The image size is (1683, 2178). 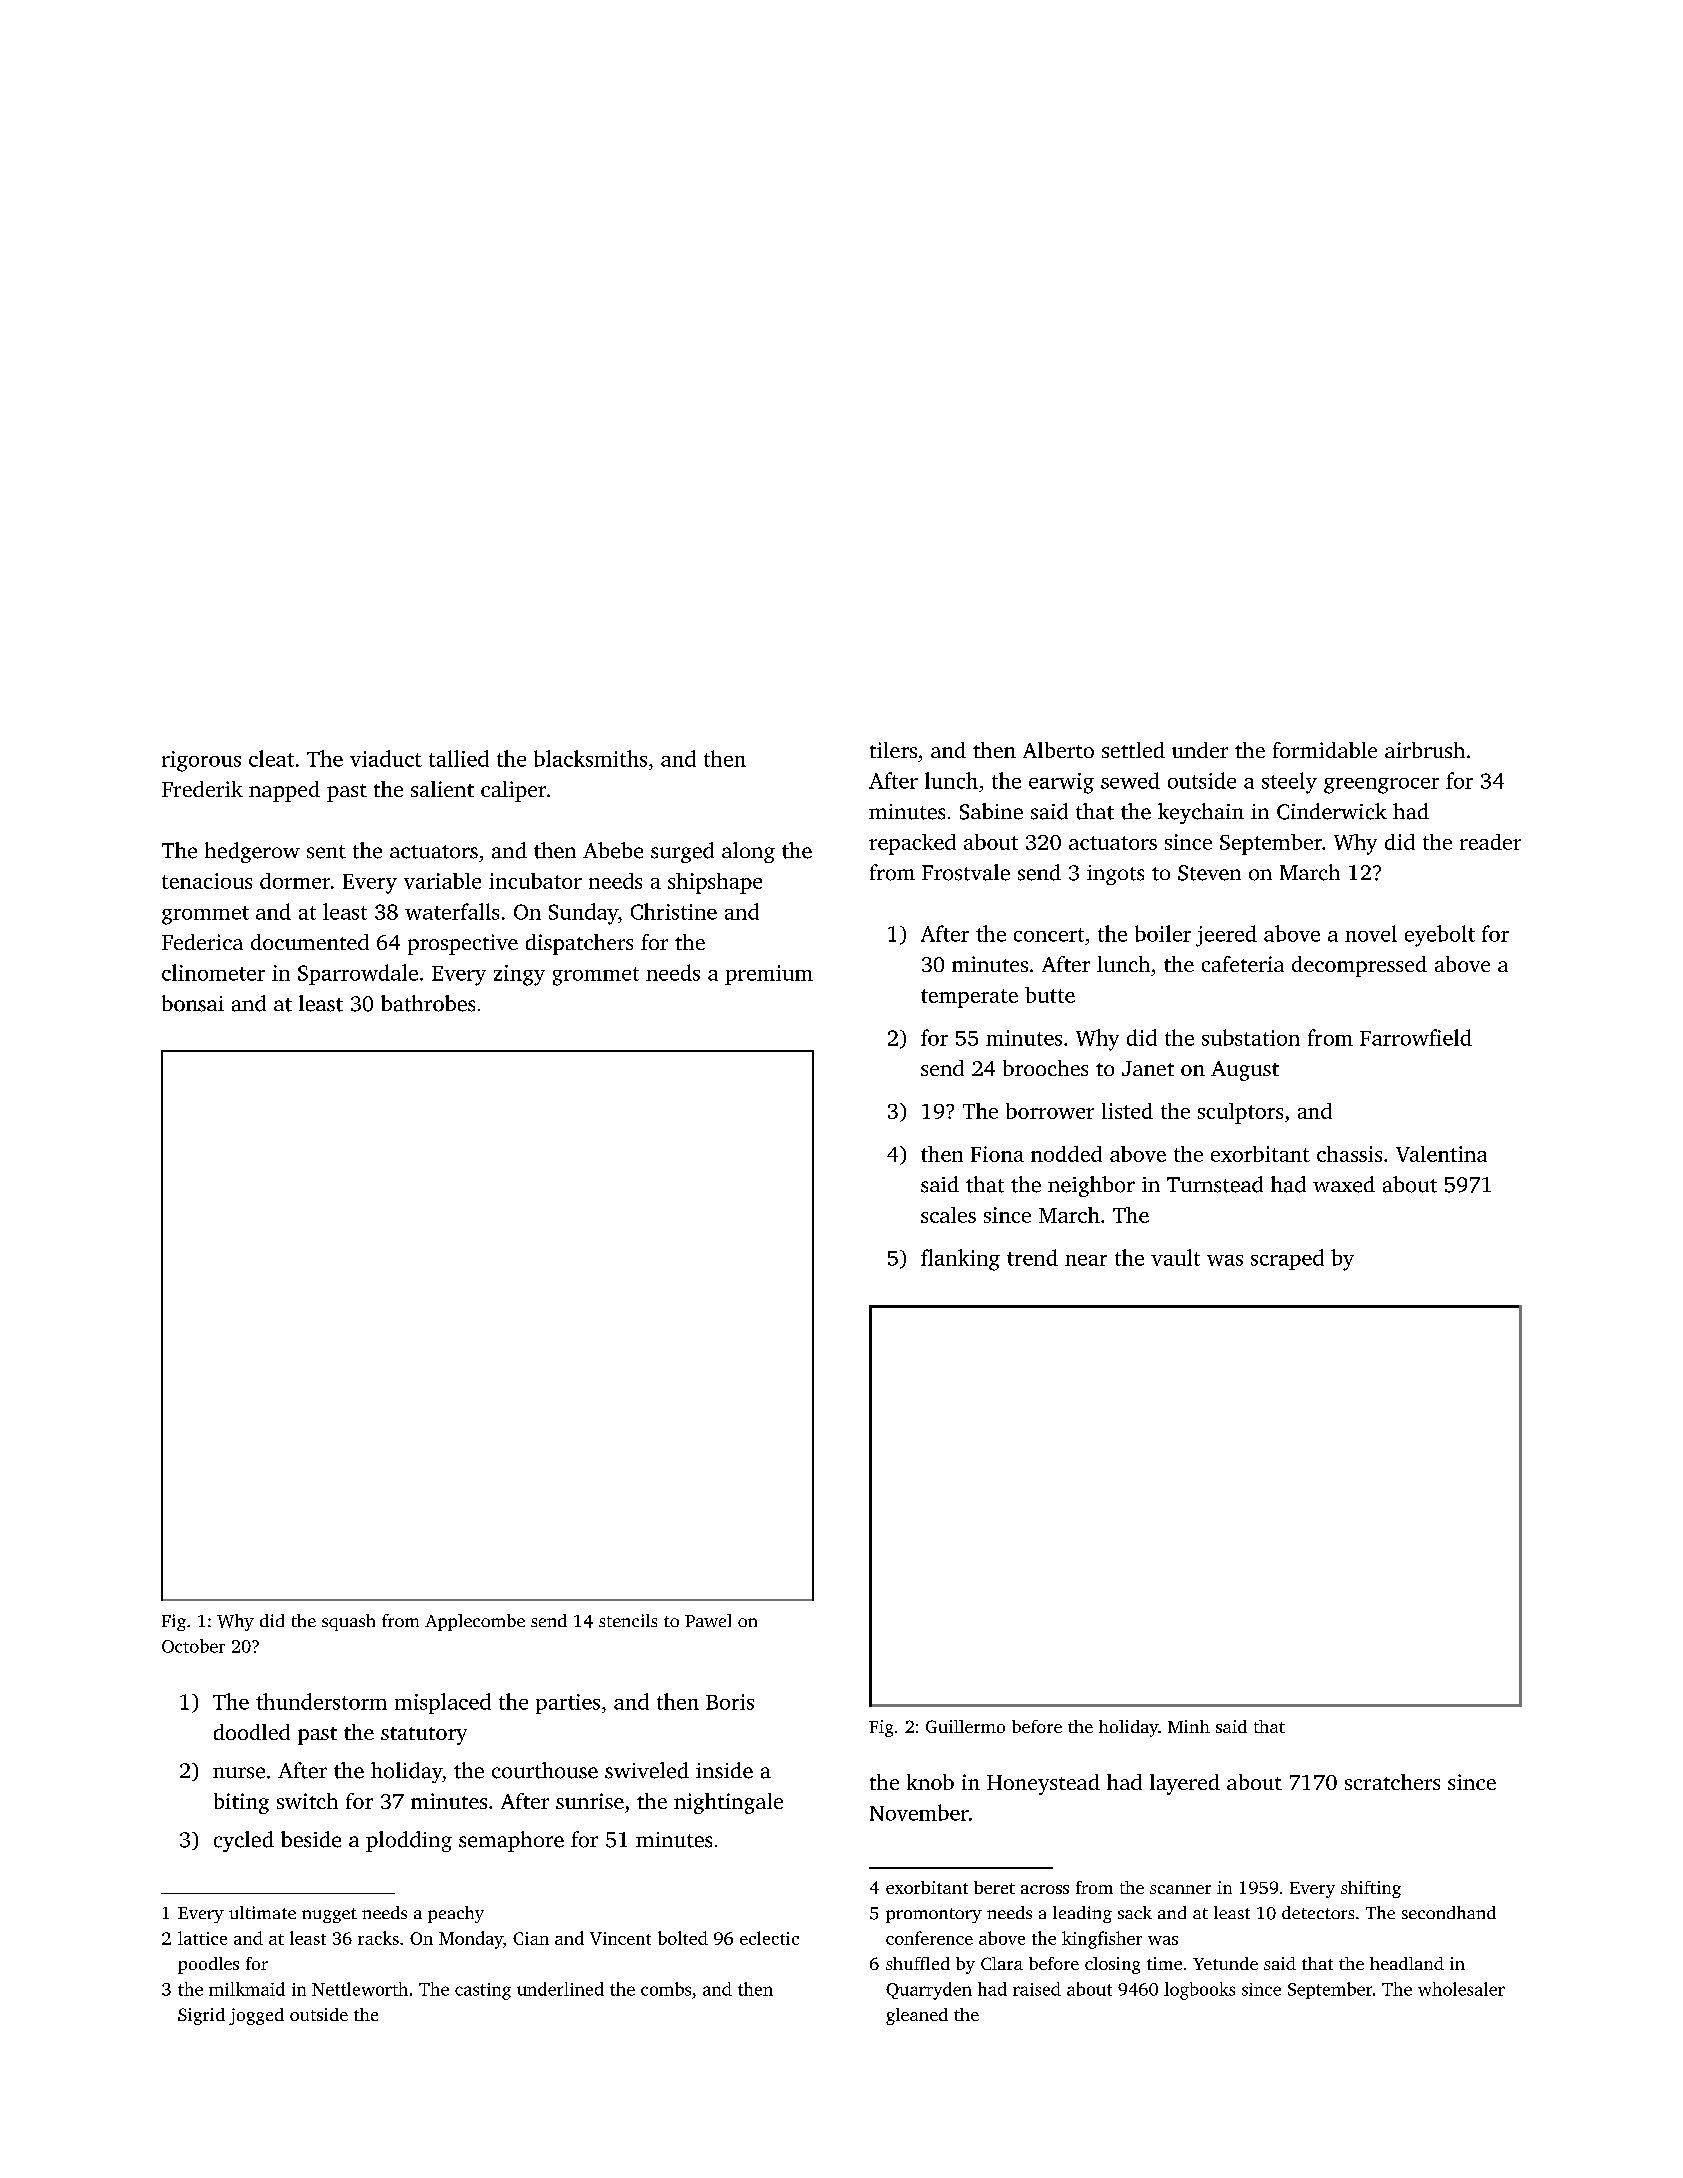 What do you see at coordinates (475, 1622) in the screenshot?
I see `Applecombe` at bounding box center [475, 1622].
